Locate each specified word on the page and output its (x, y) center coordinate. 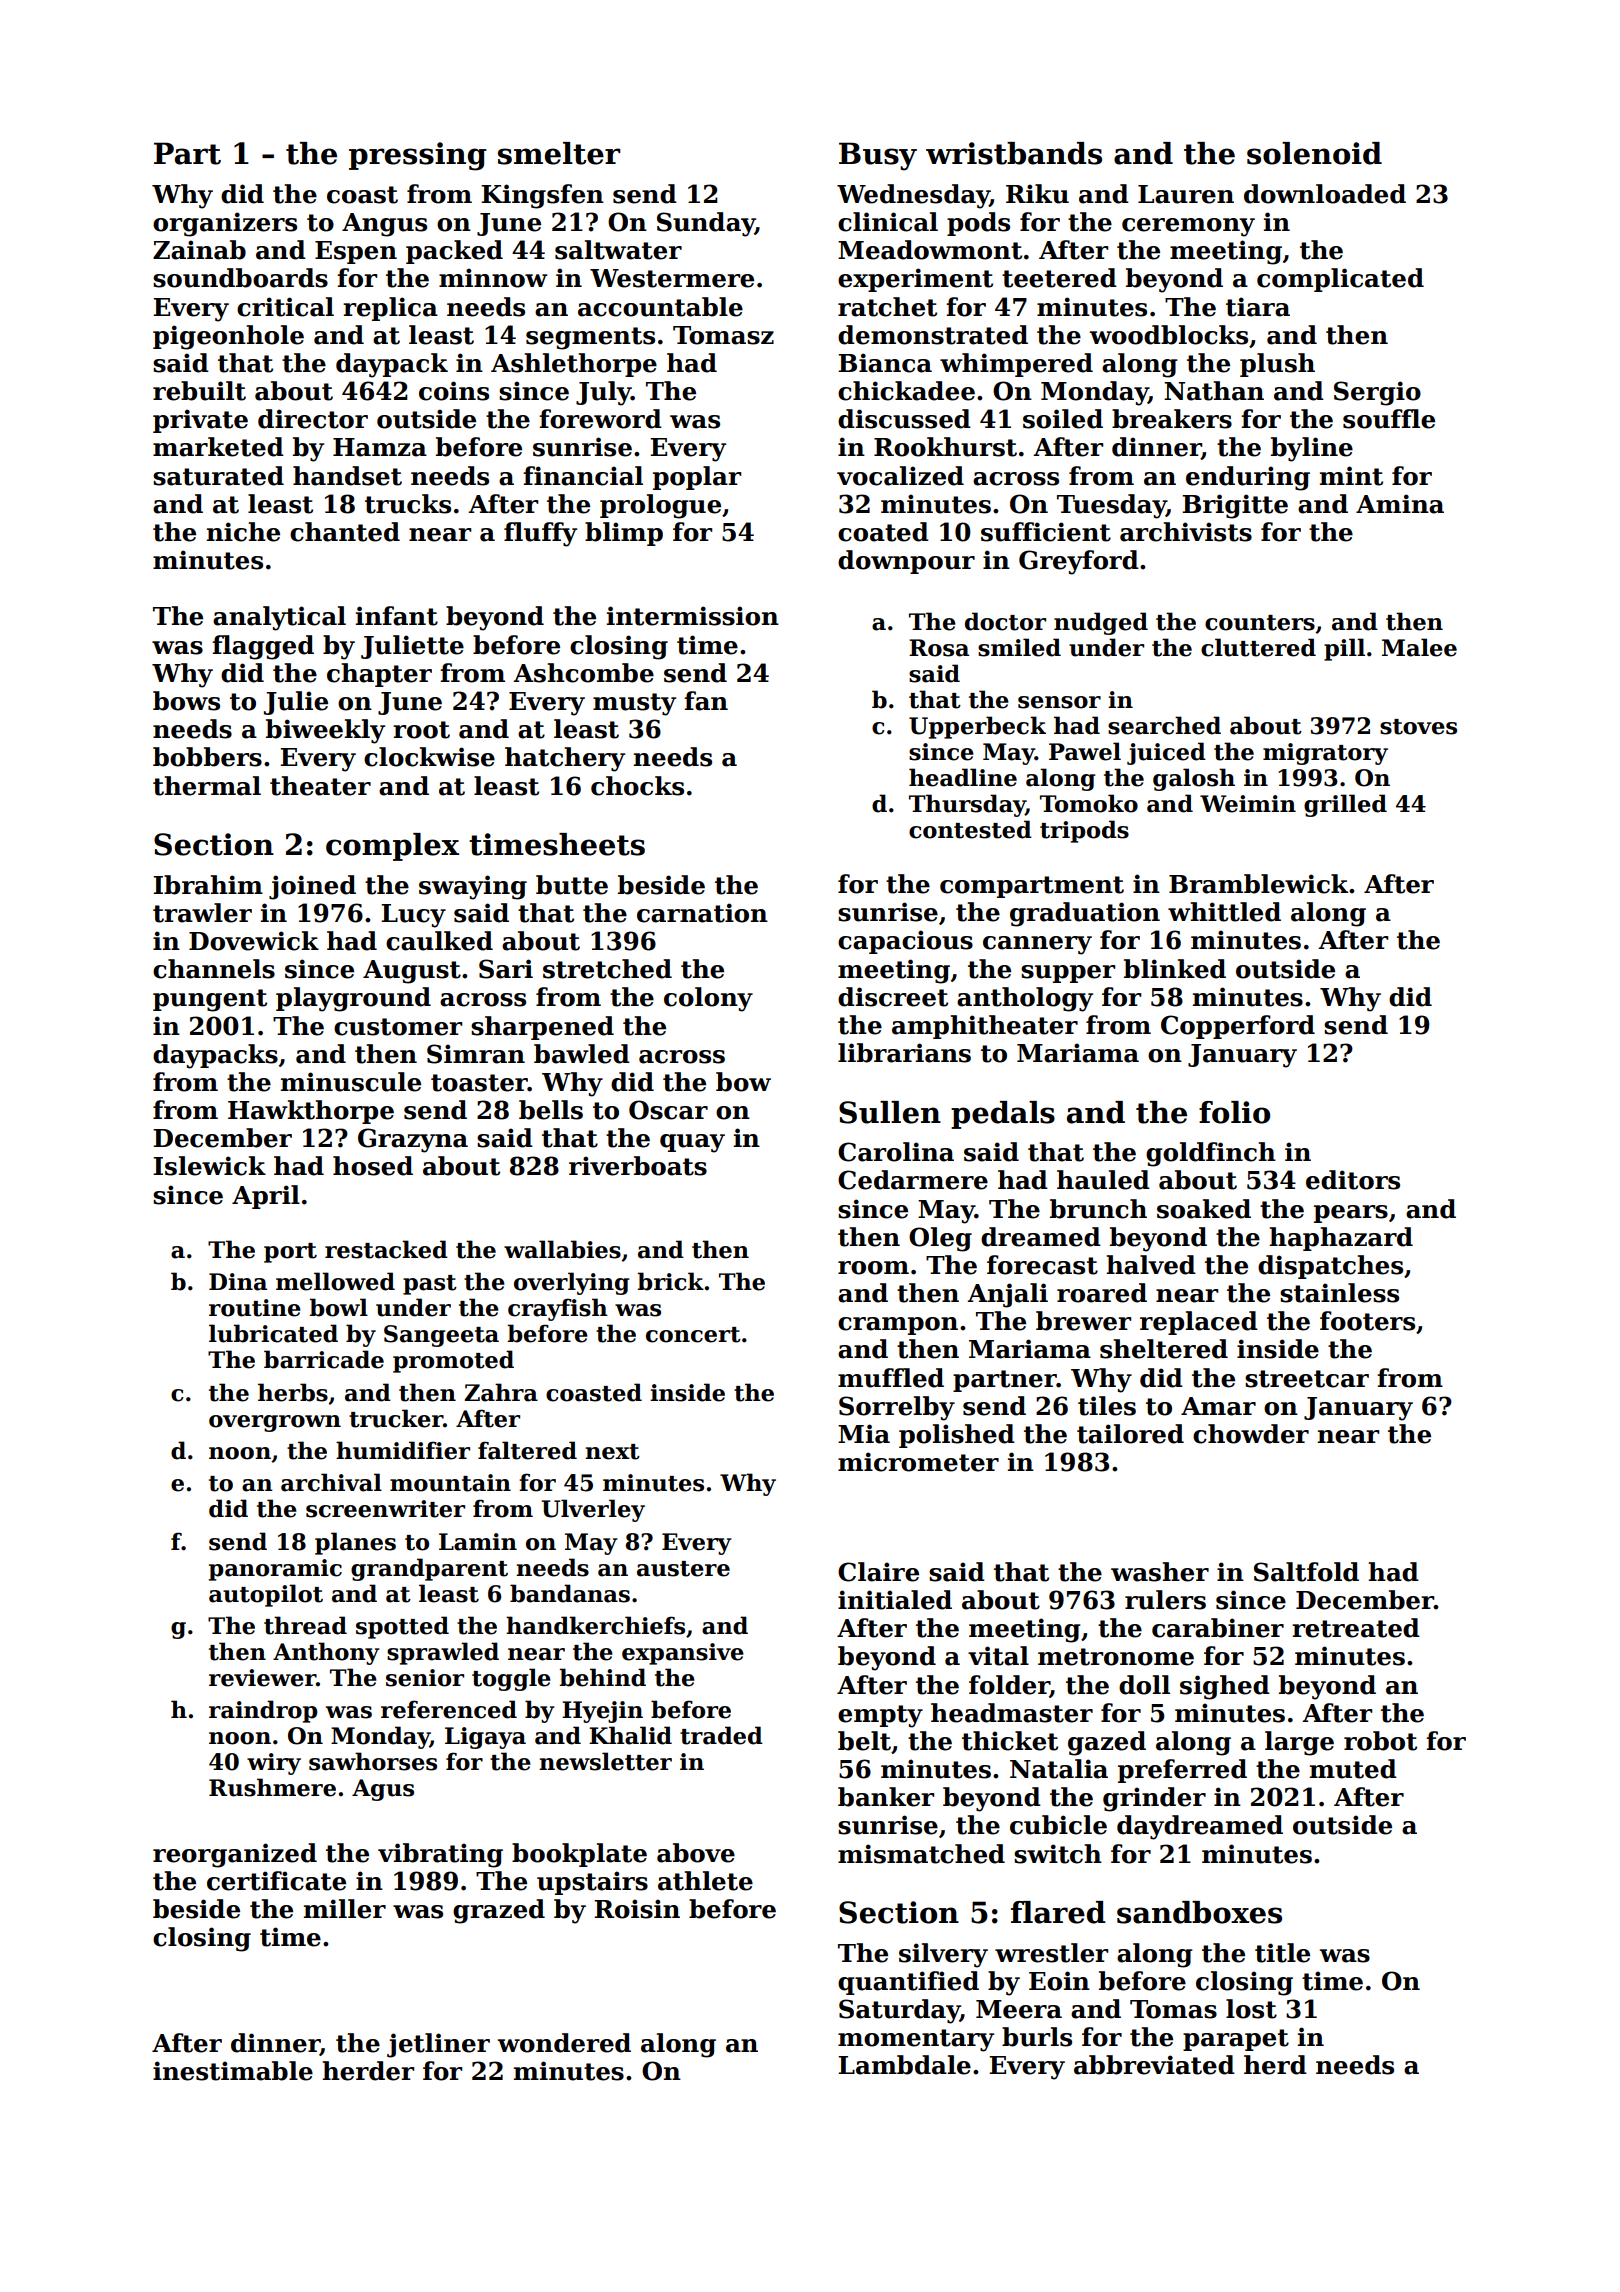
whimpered (1016, 365)
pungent (210, 1000)
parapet (1236, 2040)
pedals (1003, 1115)
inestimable (233, 2071)
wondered (564, 2043)
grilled (1345, 805)
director (313, 419)
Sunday (706, 224)
